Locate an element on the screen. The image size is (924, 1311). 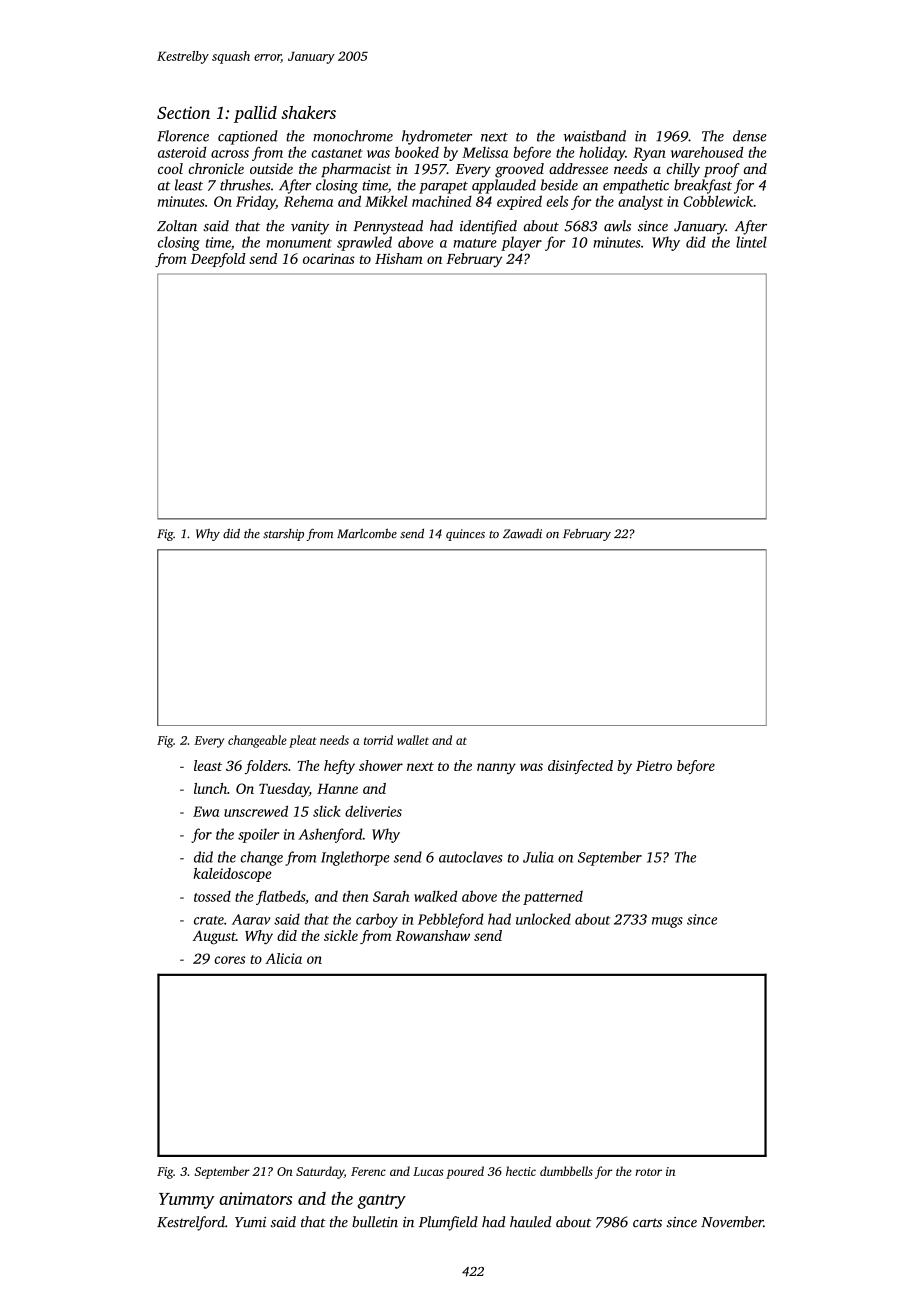
Lucas is located at coordinates (428, 1171).
